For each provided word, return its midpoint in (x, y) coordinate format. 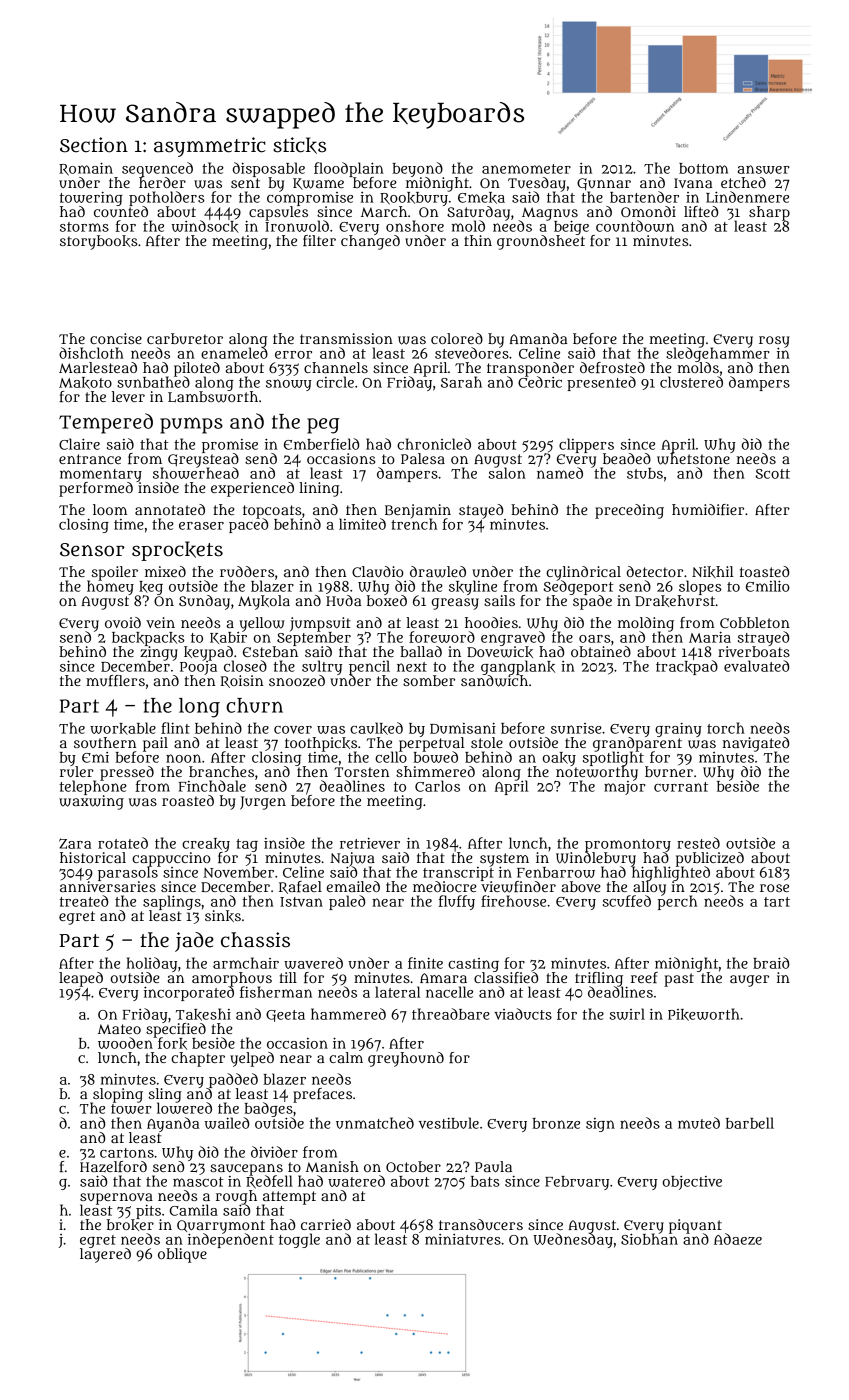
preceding (629, 511)
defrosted (612, 367)
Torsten (361, 772)
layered (105, 1255)
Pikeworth (704, 1014)
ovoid (123, 622)
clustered (691, 382)
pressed (127, 773)
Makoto (85, 383)
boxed (387, 600)
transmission (346, 338)
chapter (198, 1059)
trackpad (687, 667)
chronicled (434, 444)
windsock (205, 226)
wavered (313, 963)
